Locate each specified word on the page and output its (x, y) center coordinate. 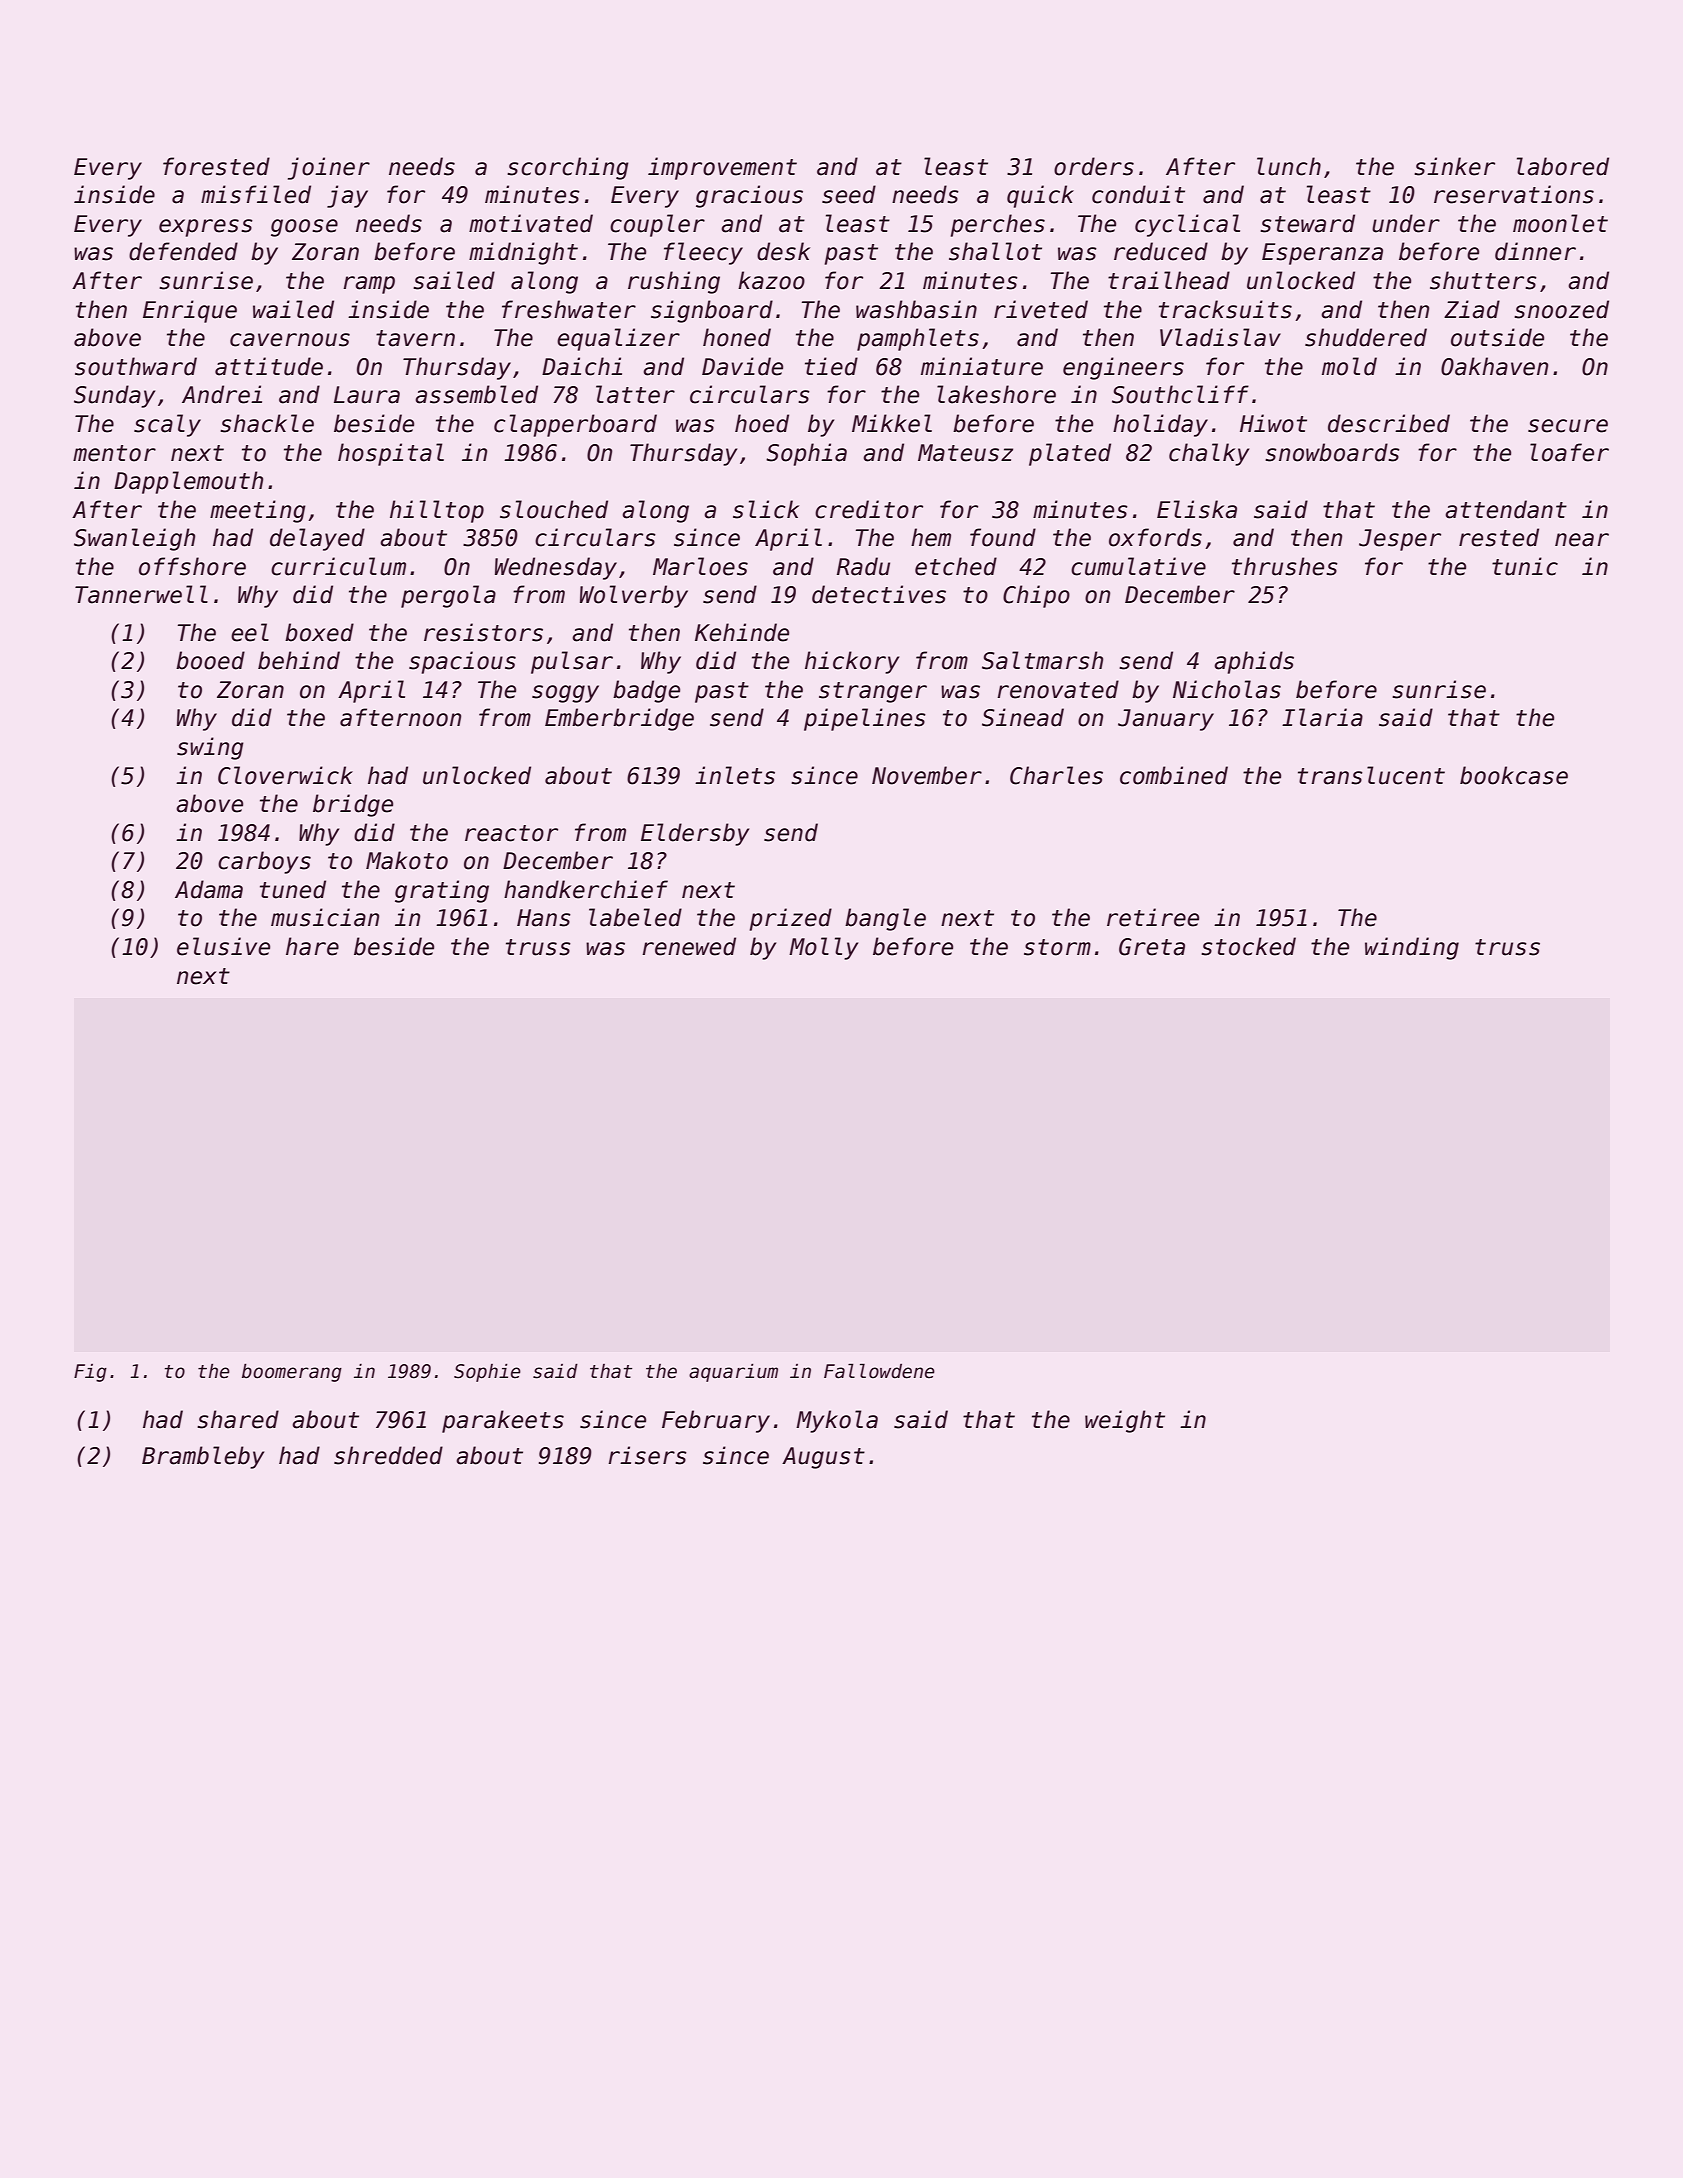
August (823, 1458)
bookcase (1514, 775)
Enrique (190, 311)
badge (646, 691)
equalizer (618, 339)
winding (1412, 948)
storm (1057, 947)
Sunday (114, 396)
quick (1040, 196)
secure (1568, 426)
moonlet (1560, 223)
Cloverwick (285, 775)
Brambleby (203, 1457)
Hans (544, 918)
